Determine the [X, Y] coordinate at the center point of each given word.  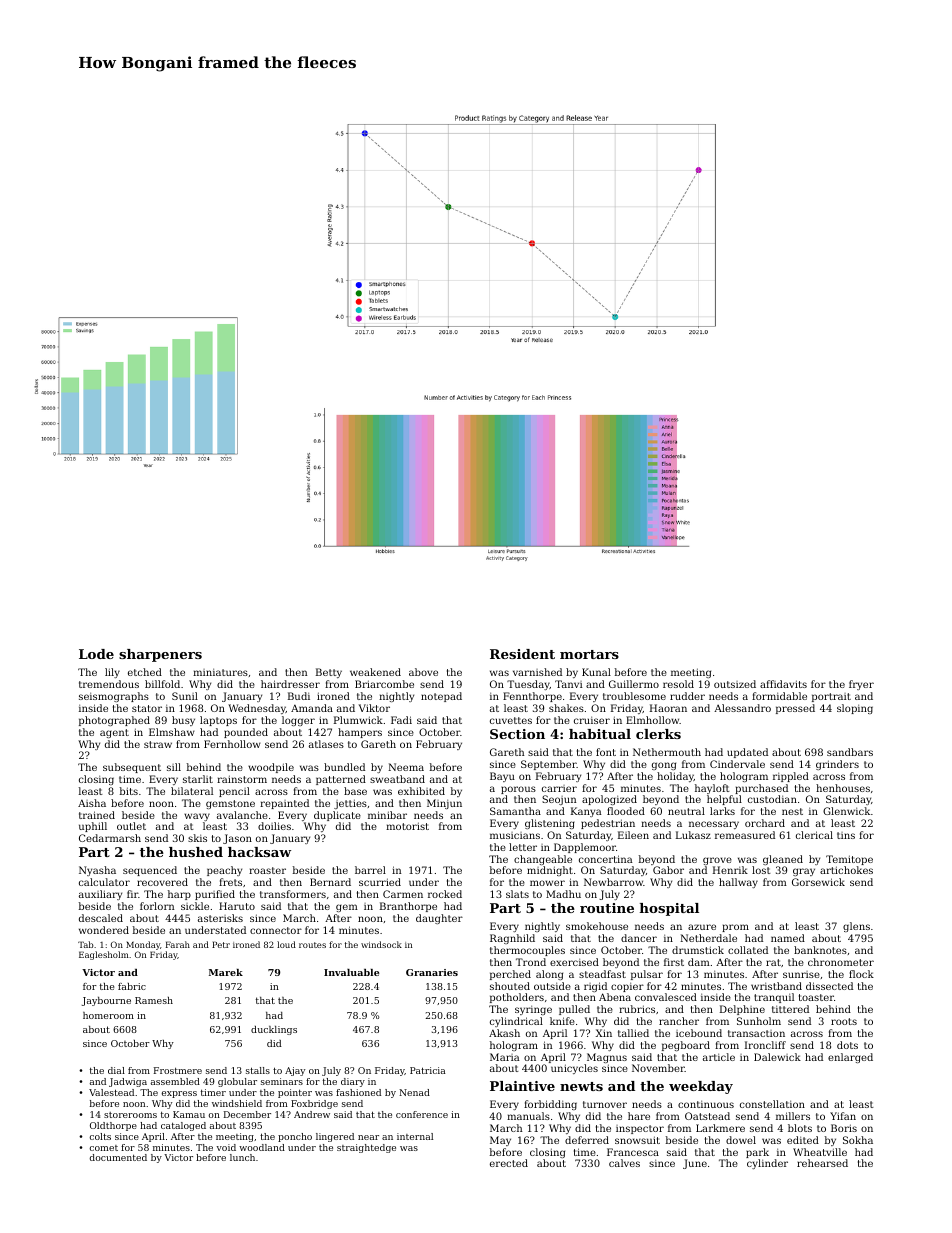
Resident [522, 654]
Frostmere [178, 1070]
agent [114, 733]
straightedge [366, 1148]
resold [678, 684]
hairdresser [290, 684]
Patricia [428, 1070]
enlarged [850, 1058]
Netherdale [708, 938]
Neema [406, 767]
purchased [761, 789]
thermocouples [527, 951]
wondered [104, 930]
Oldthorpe [113, 1126]
